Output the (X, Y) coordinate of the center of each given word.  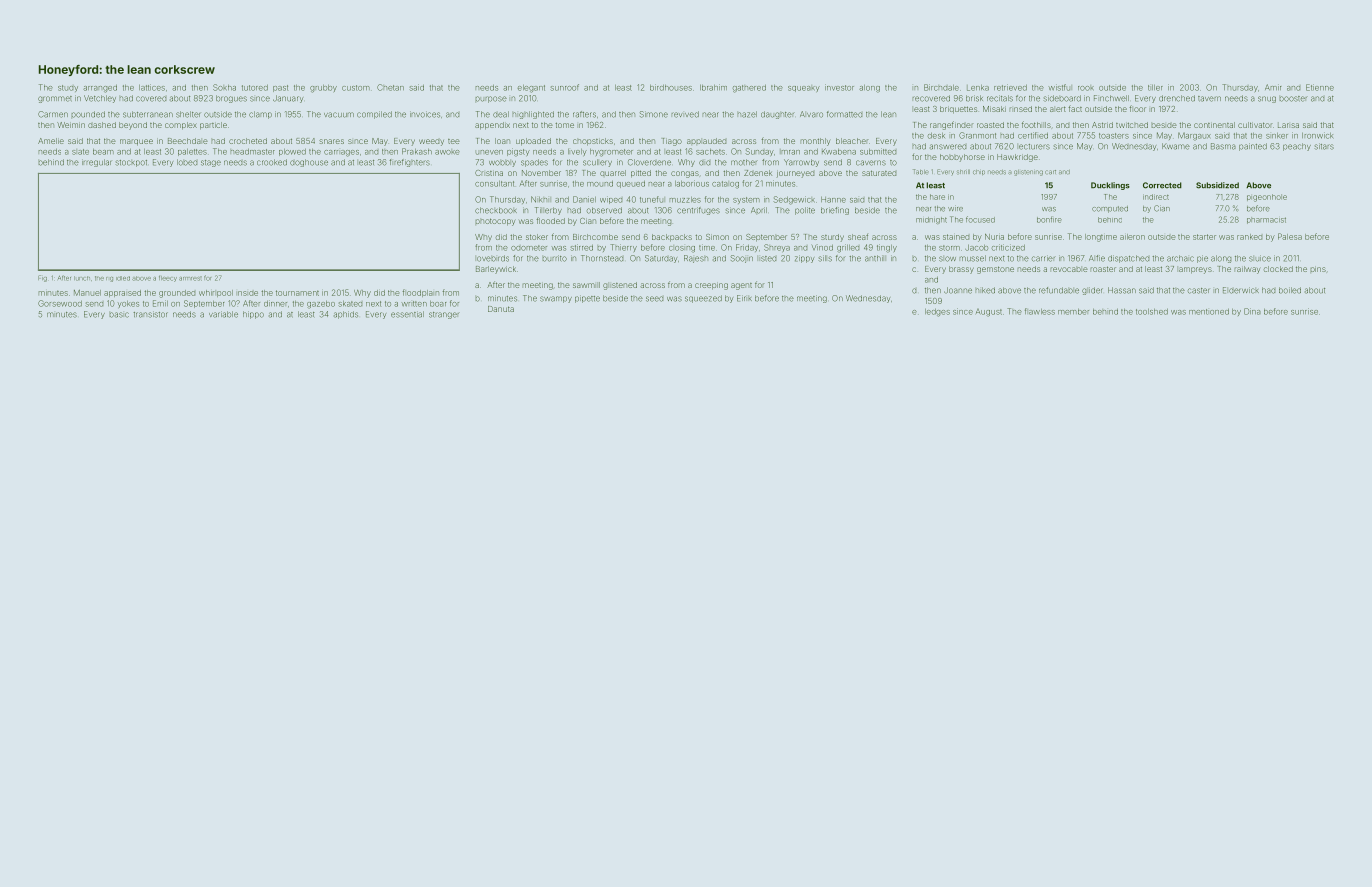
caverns (871, 163)
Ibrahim (713, 87)
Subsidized (1217, 185)
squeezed (703, 299)
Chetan (390, 87)
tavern (1209, 99)
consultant (494, 184)
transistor (150, 314)
